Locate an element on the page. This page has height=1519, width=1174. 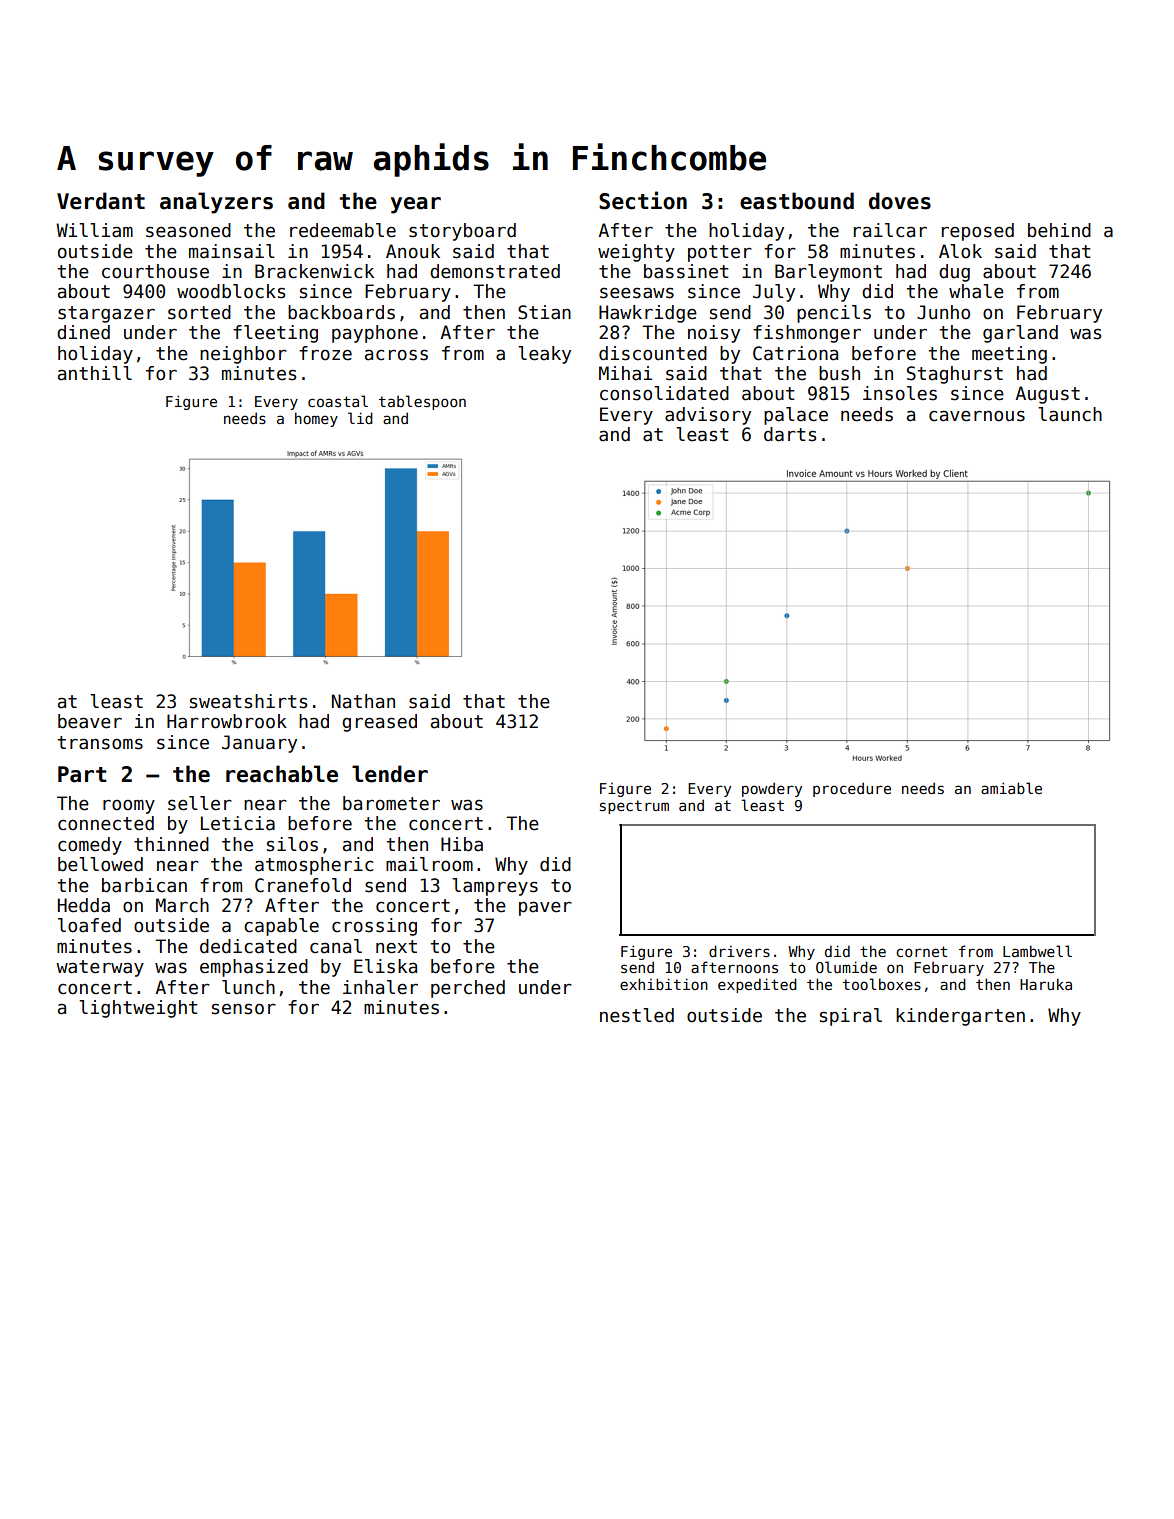
kindergarten is located at coordinates (960, 1017).
